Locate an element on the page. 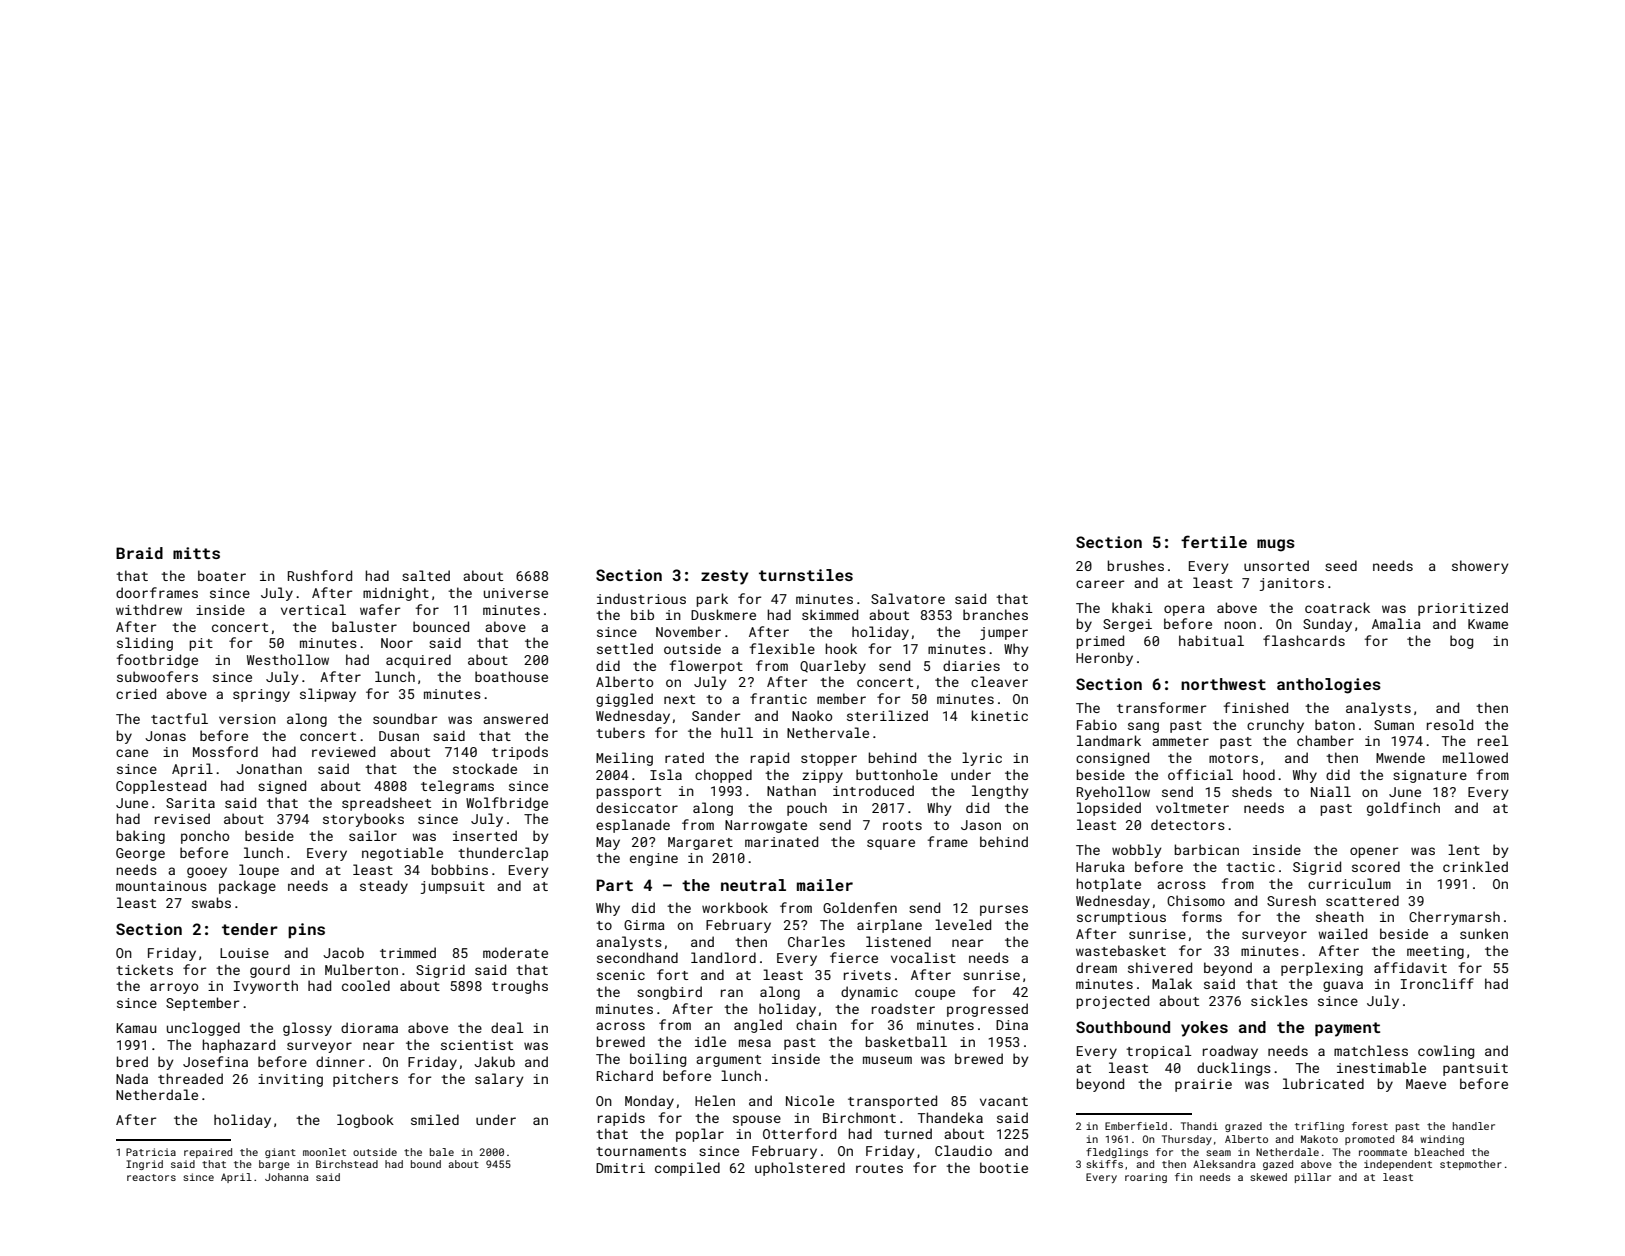  Malak is located at coordinates (1172, 983).
